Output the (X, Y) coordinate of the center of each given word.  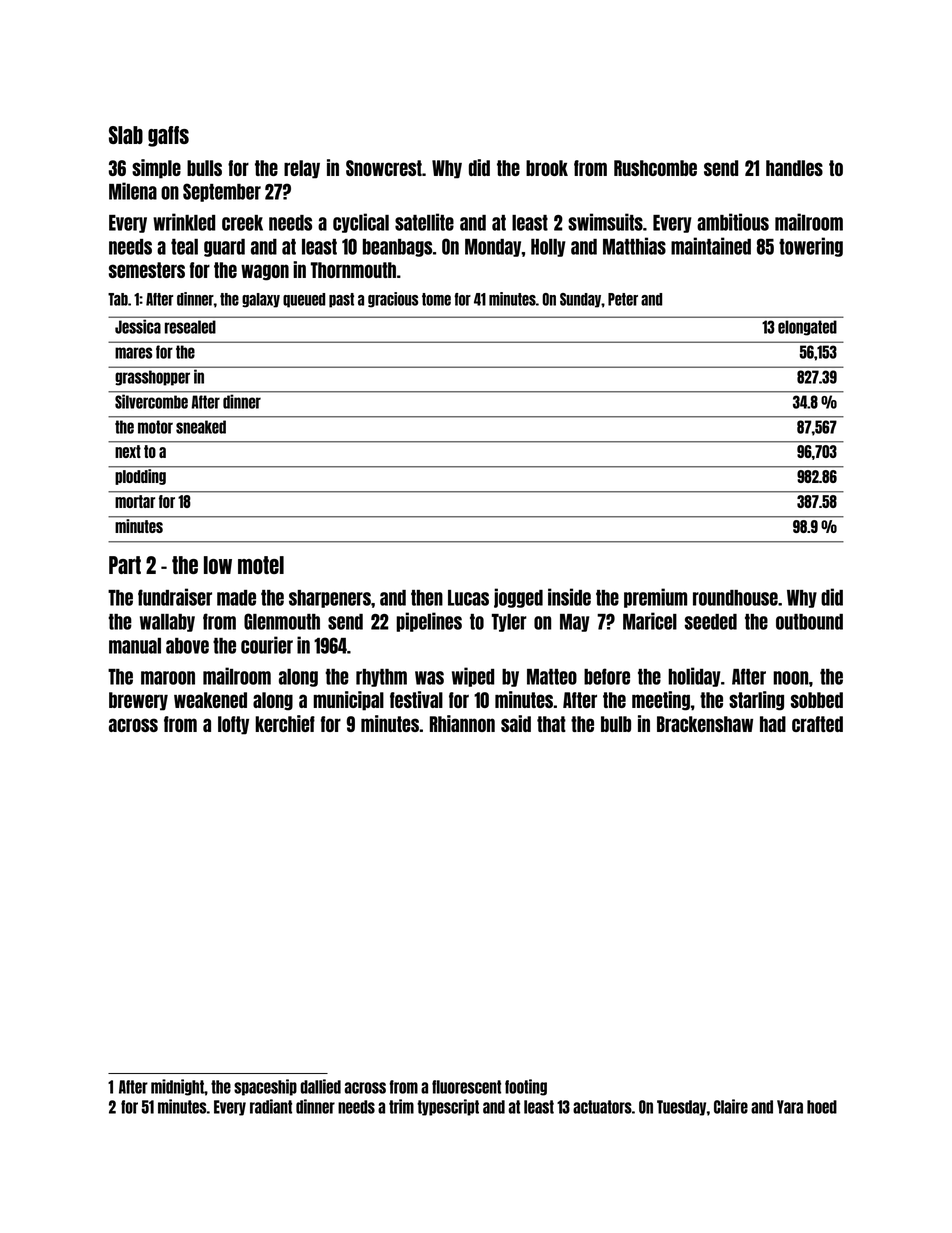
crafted (817, 724)
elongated (807, 328)
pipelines (429, 622)
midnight (177, 1087)
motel (261, 565)
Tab (118, 299)
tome (436, 299)
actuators (602, 1107)
